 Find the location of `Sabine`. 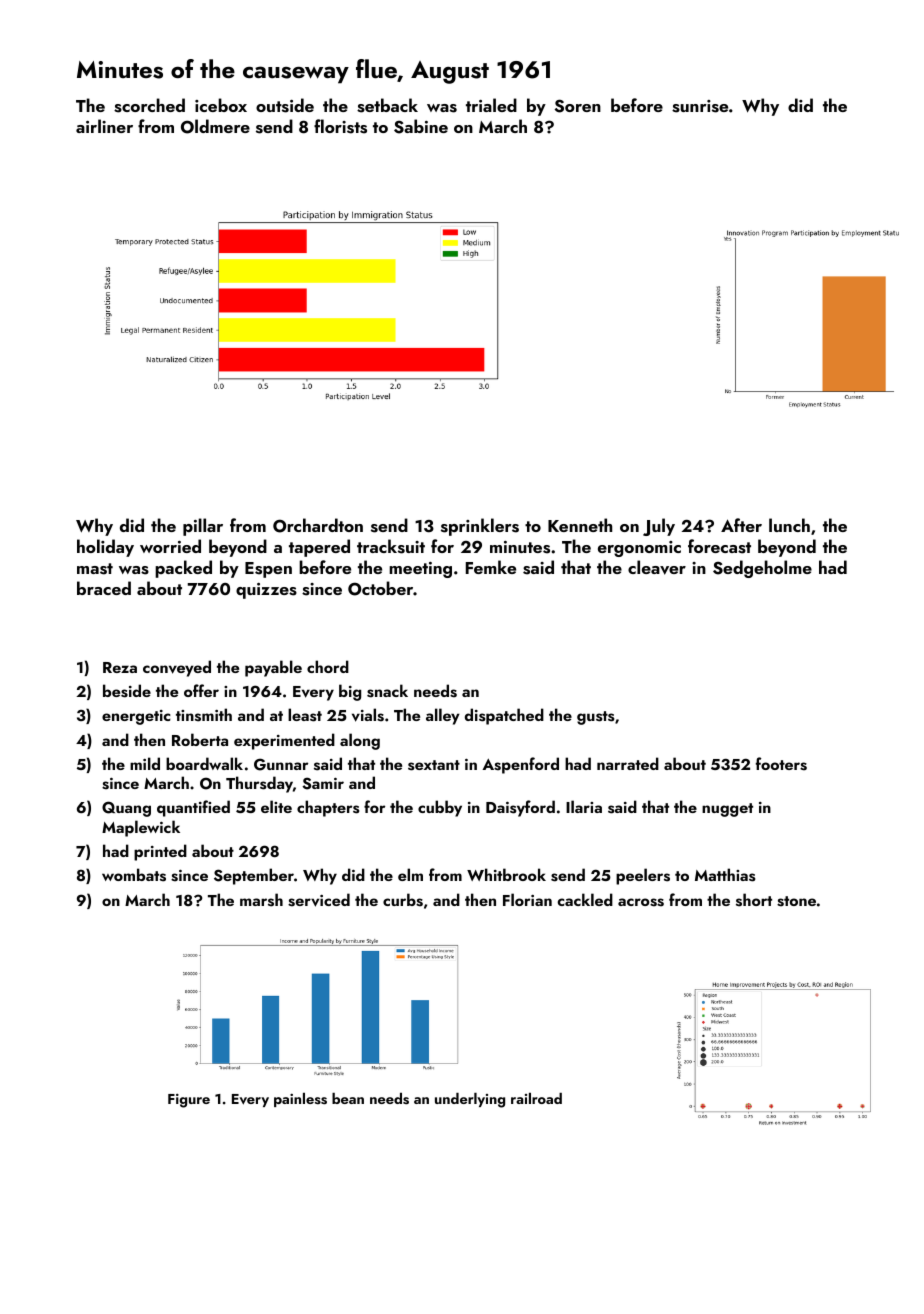

Sabine is located at coordinates (421, 126).
